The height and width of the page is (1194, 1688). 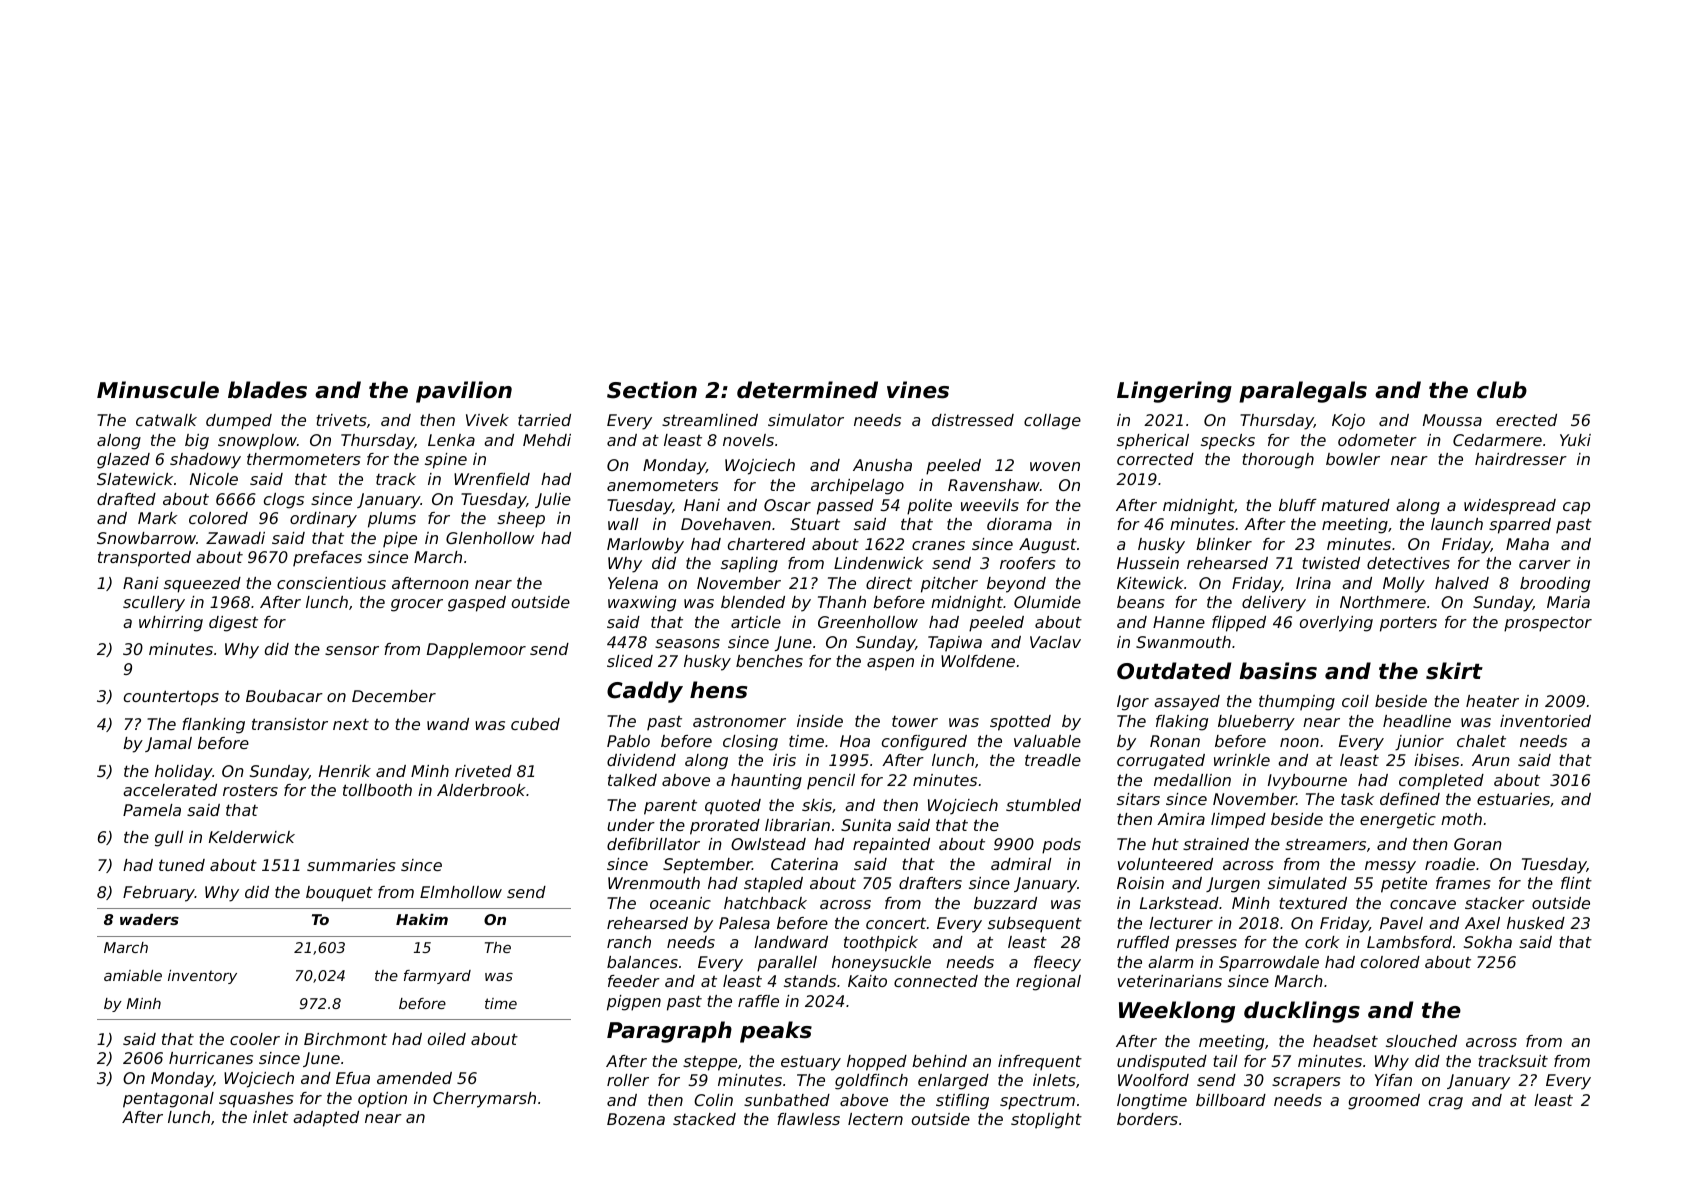 I want to click on streamers, so click(x=1325, y=844).
